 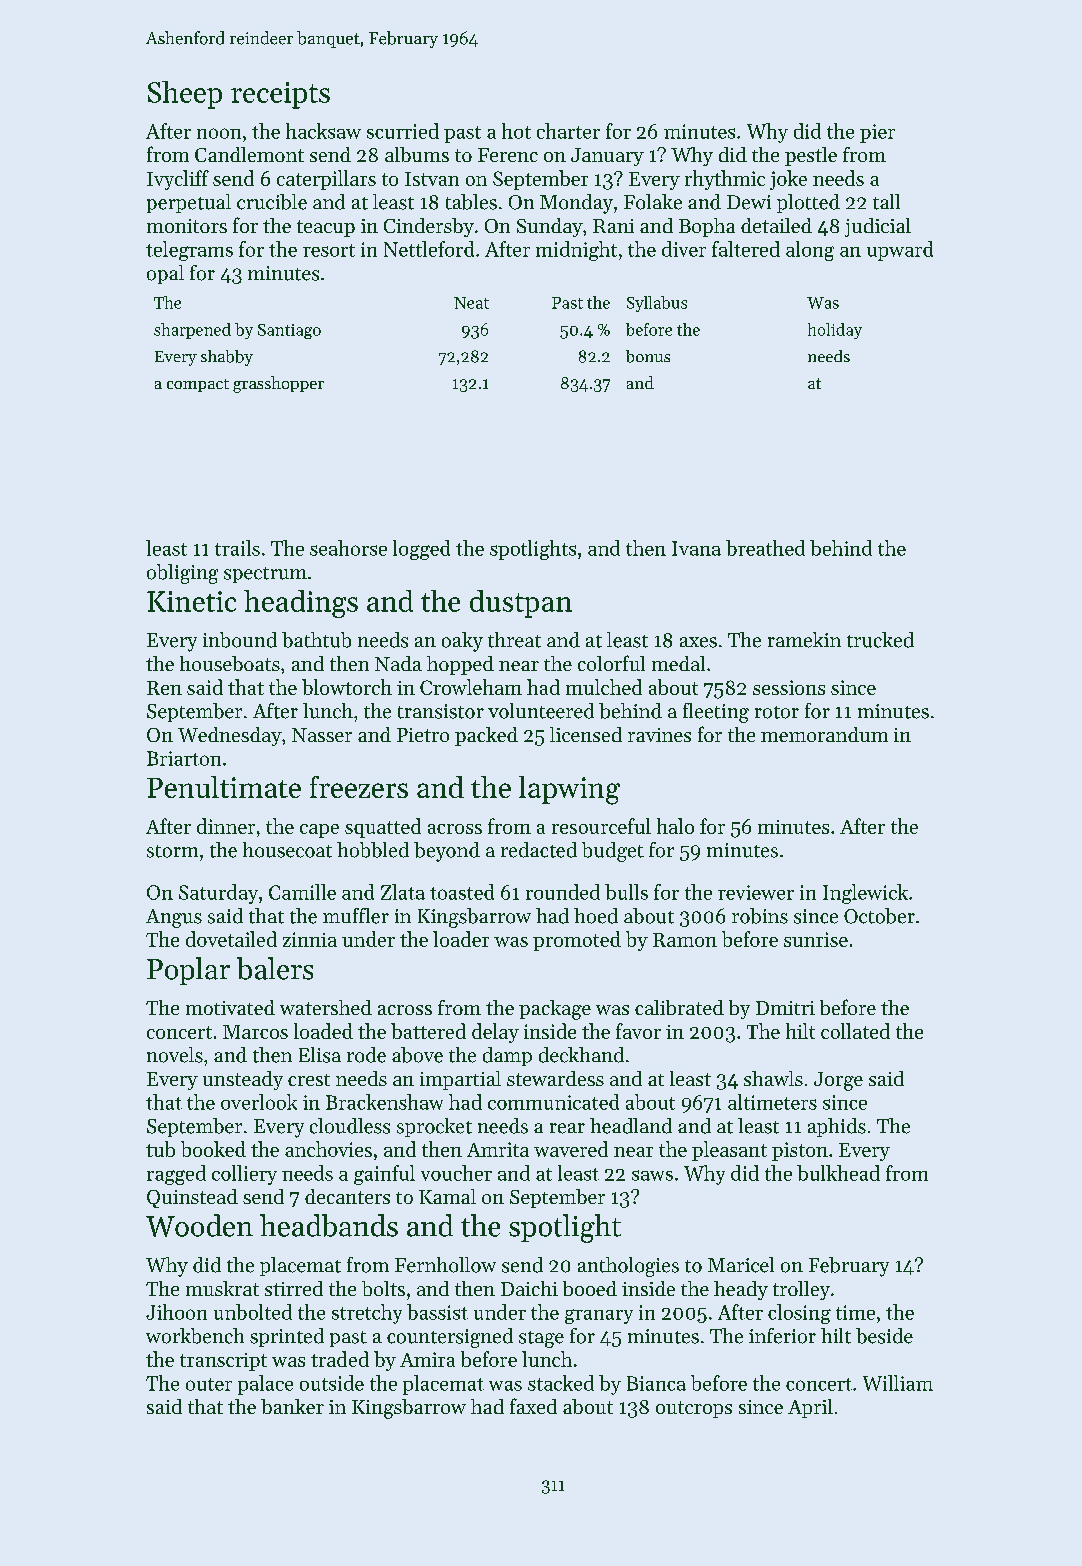 What do you see at coordinates (471, 303) in the page?
I see `Neat` at bounding box center [471, 303].
